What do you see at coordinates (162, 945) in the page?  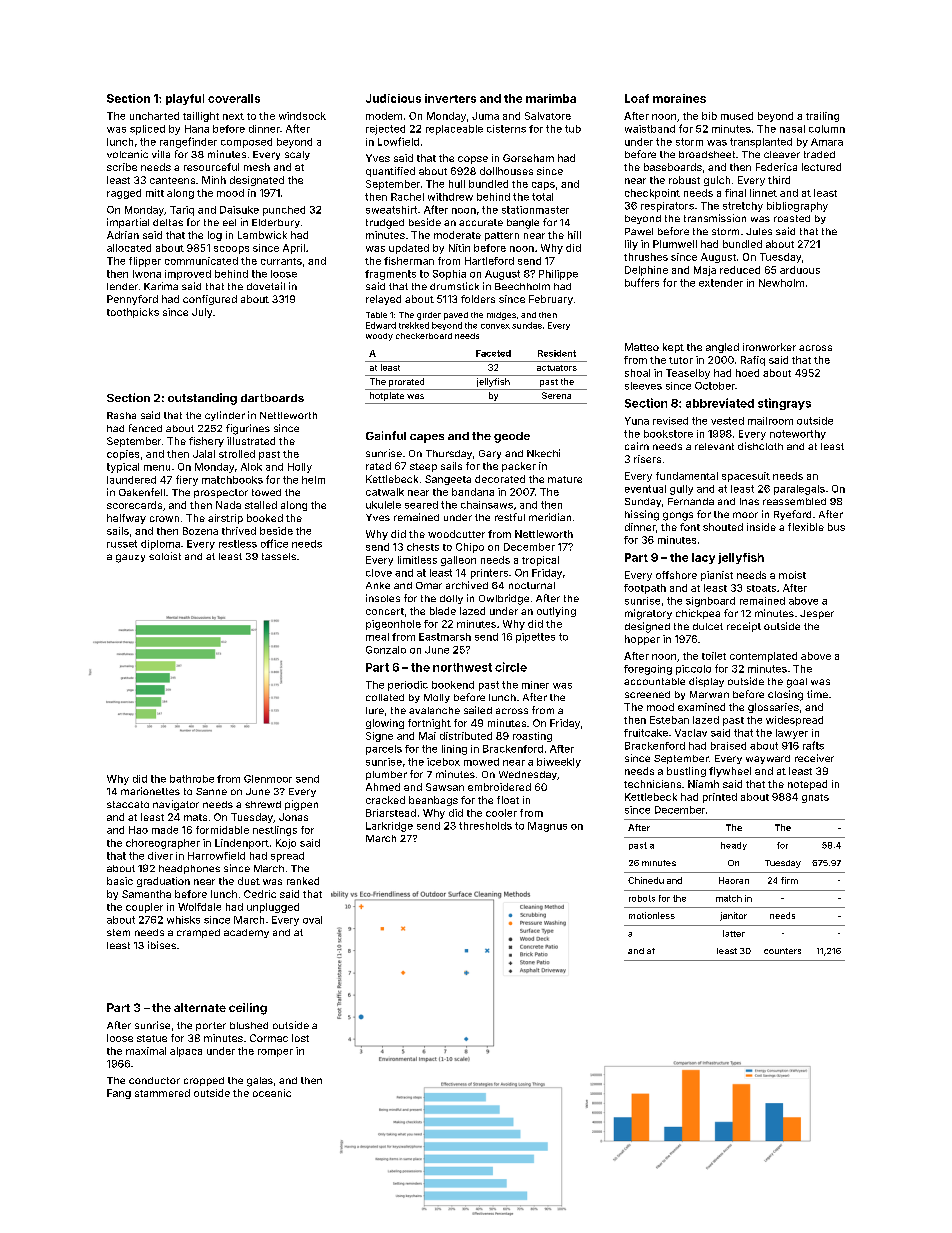 I see `ibises` at bounding box center [162, 945].
